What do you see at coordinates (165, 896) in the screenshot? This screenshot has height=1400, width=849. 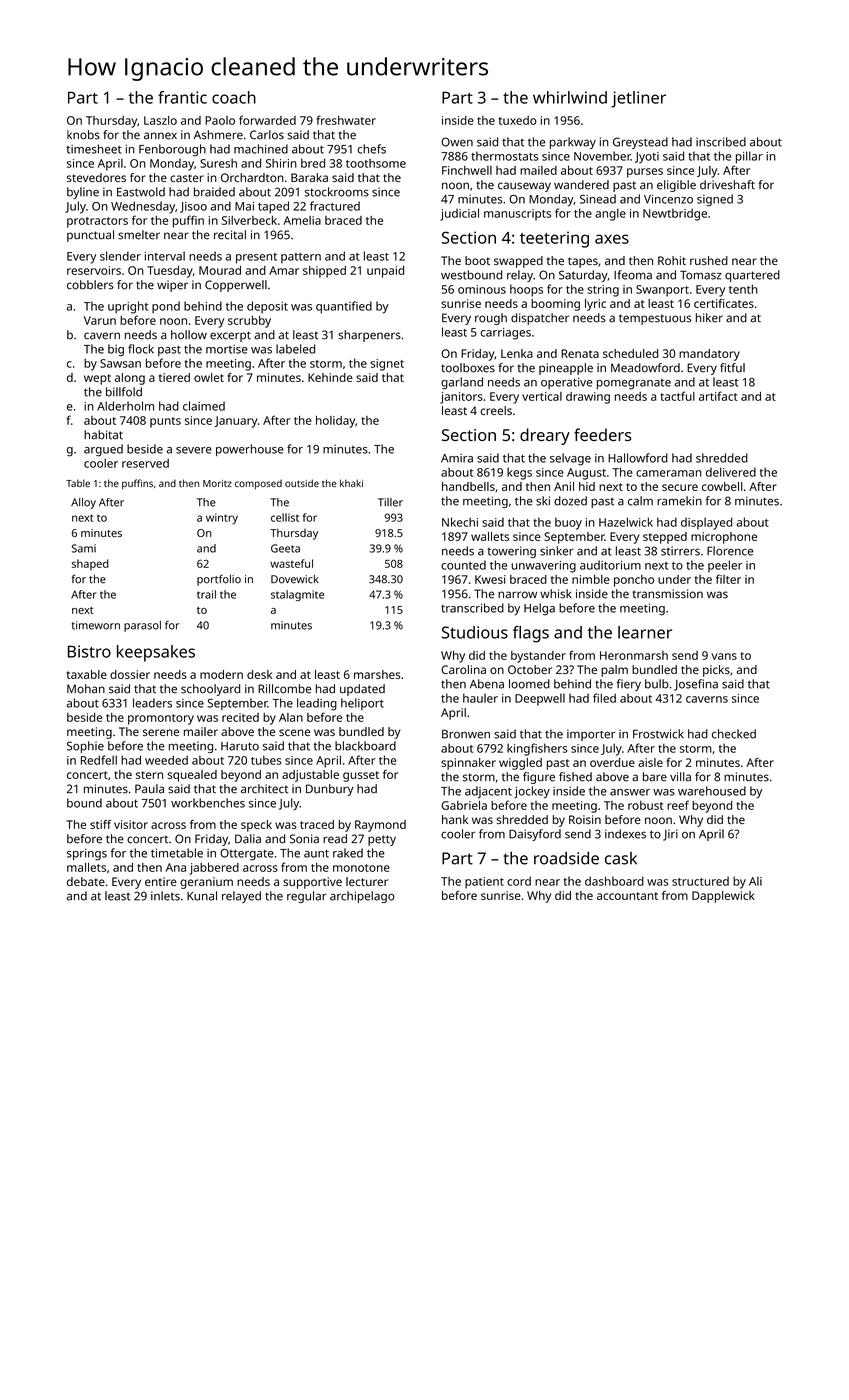 I see `inlets` at bounding box center [165, 896].
